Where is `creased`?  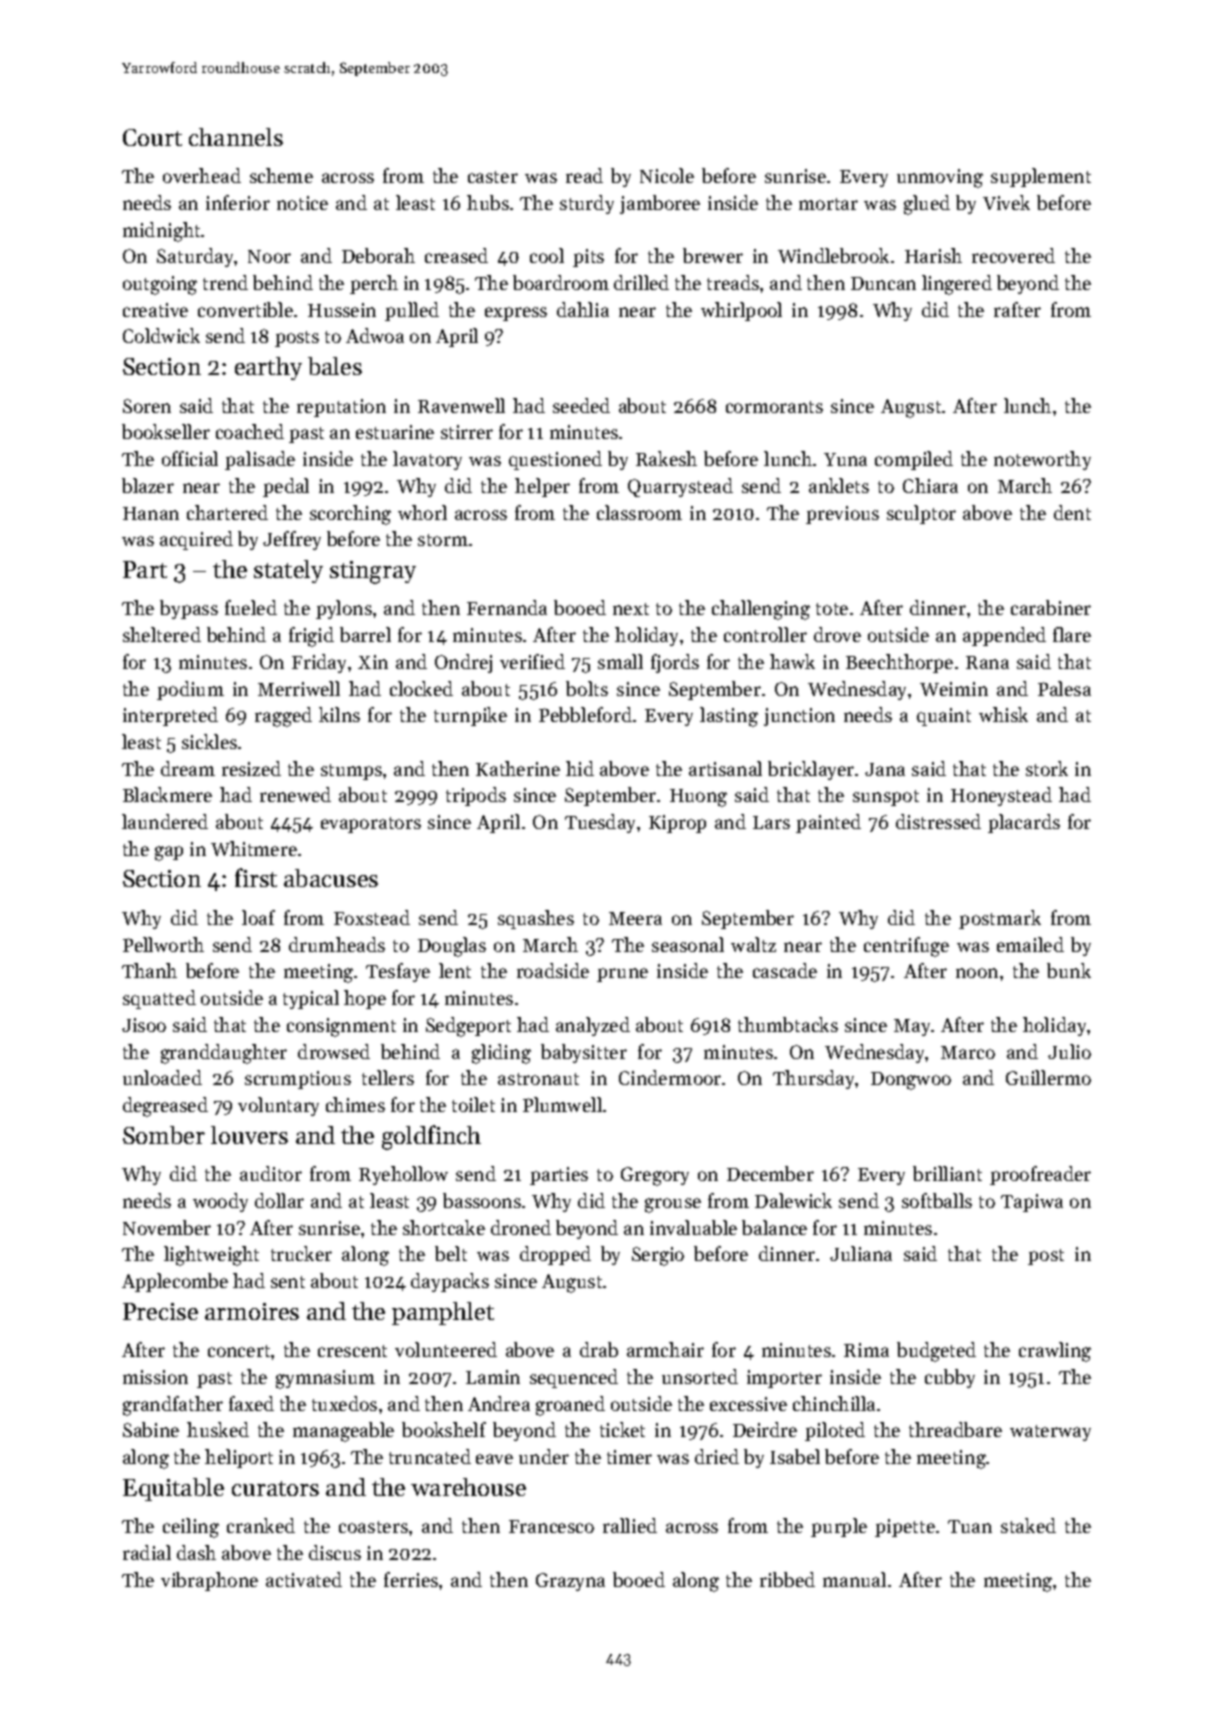 creased is located at coordinates (456, 255).
